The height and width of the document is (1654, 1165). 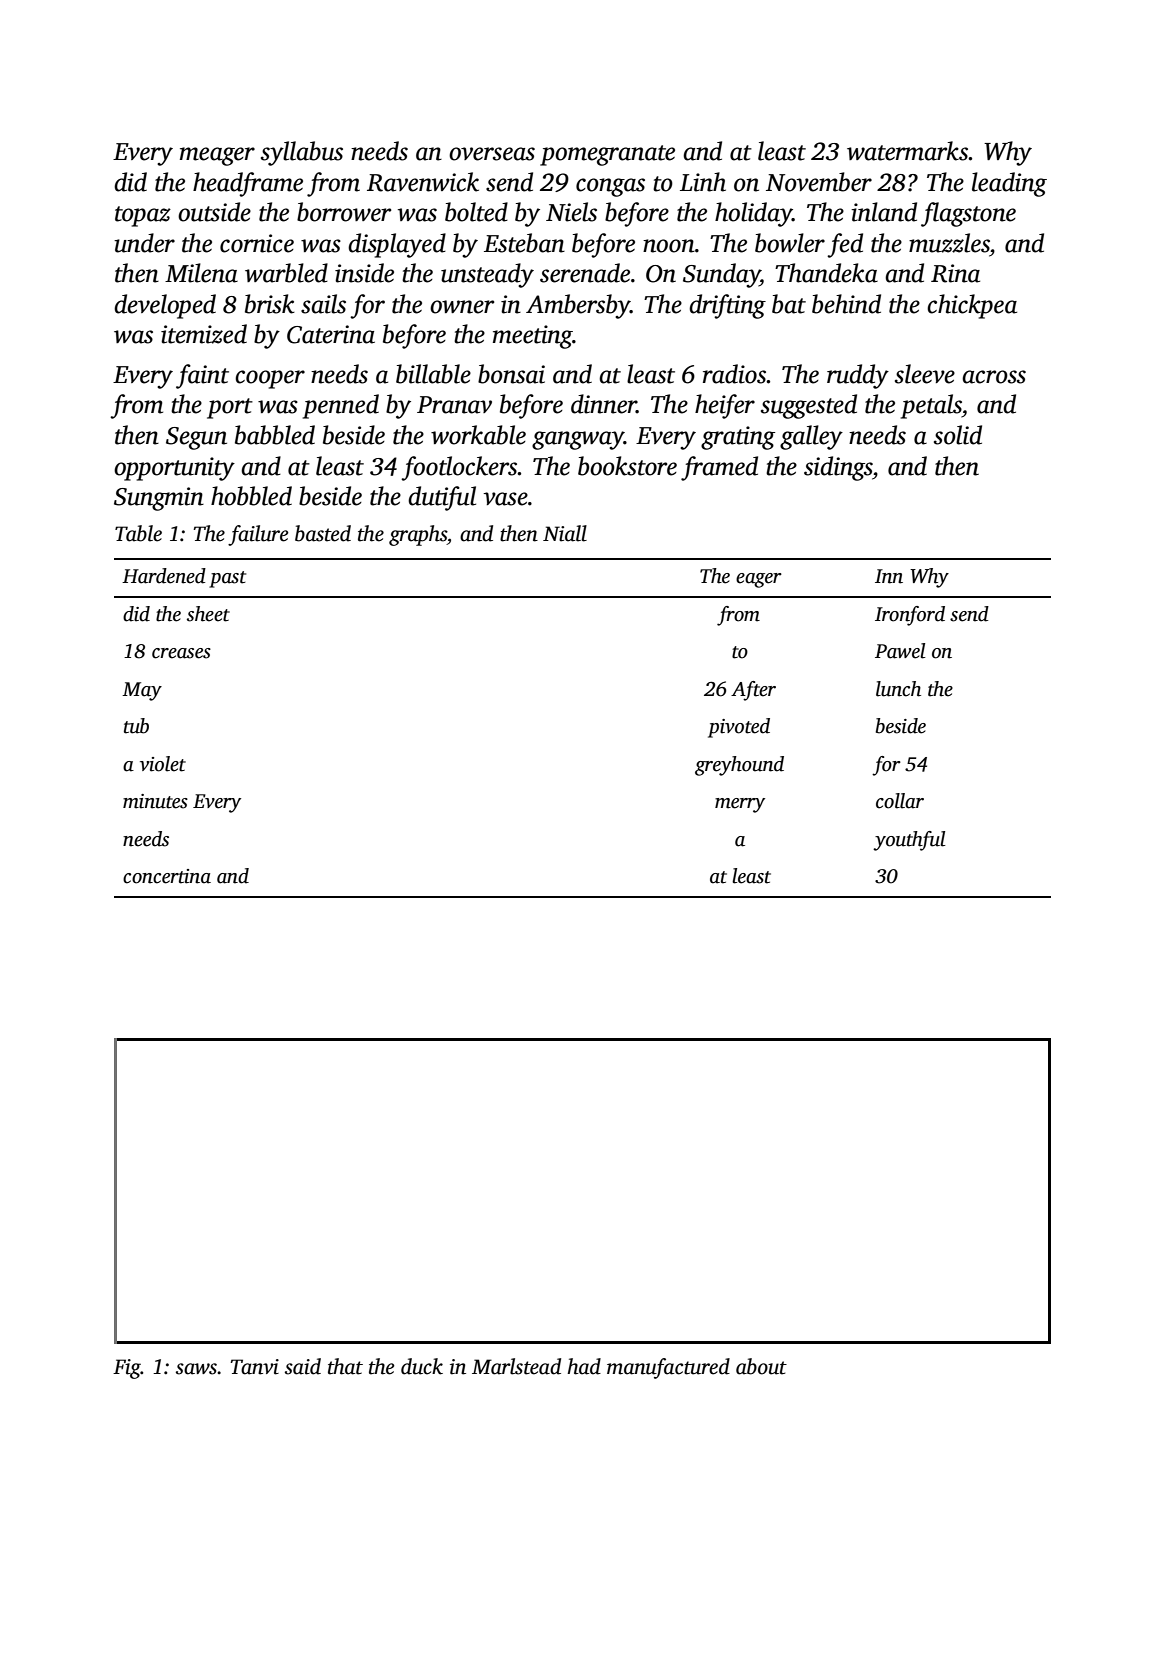 What do you see at coordinates (607, 155) in the document?
I see `pomegranate` at bounding box center [607, 155].
